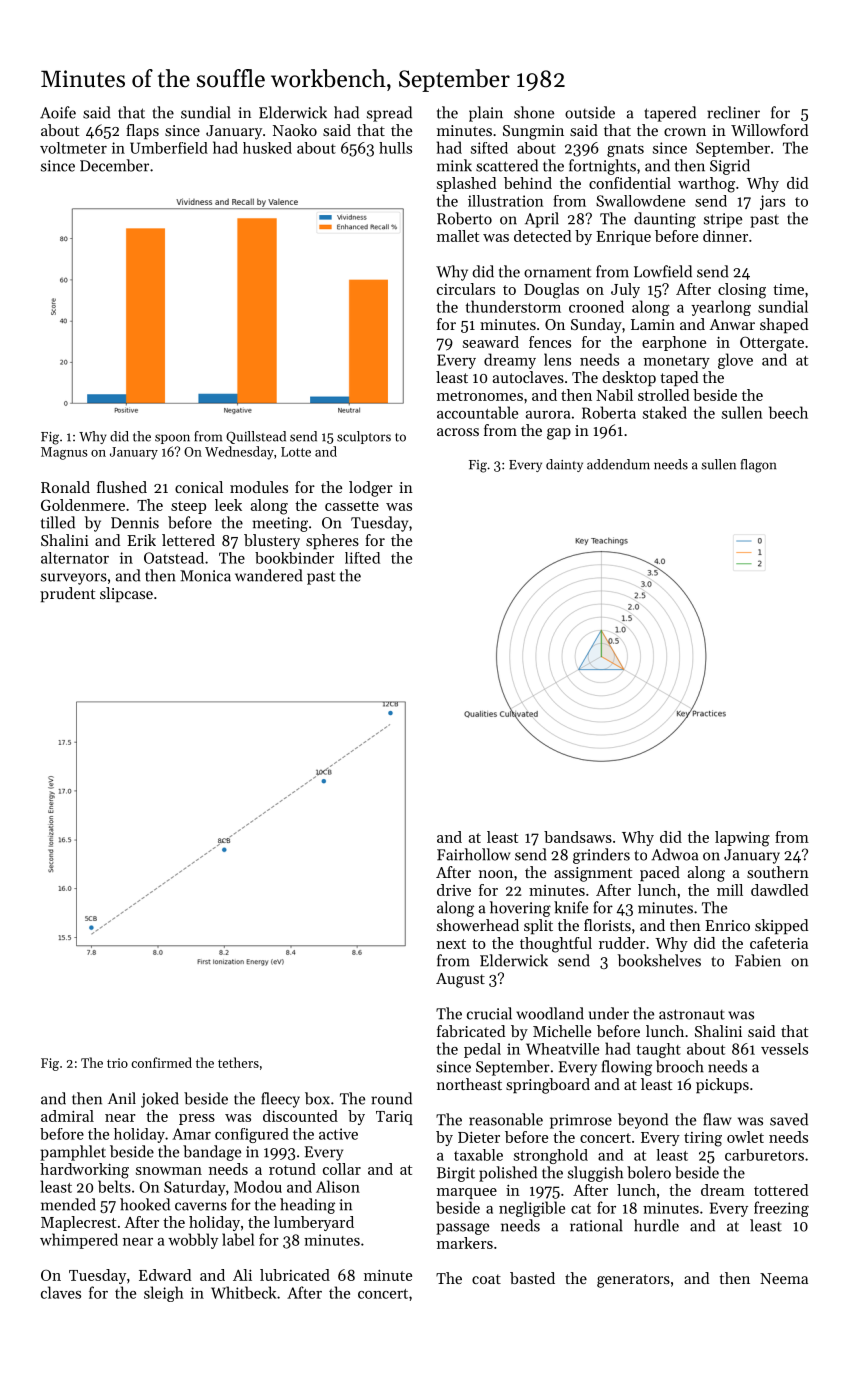  Describe the element at coordinates (212, 1153) in the image. I see `bandage` at that location.
